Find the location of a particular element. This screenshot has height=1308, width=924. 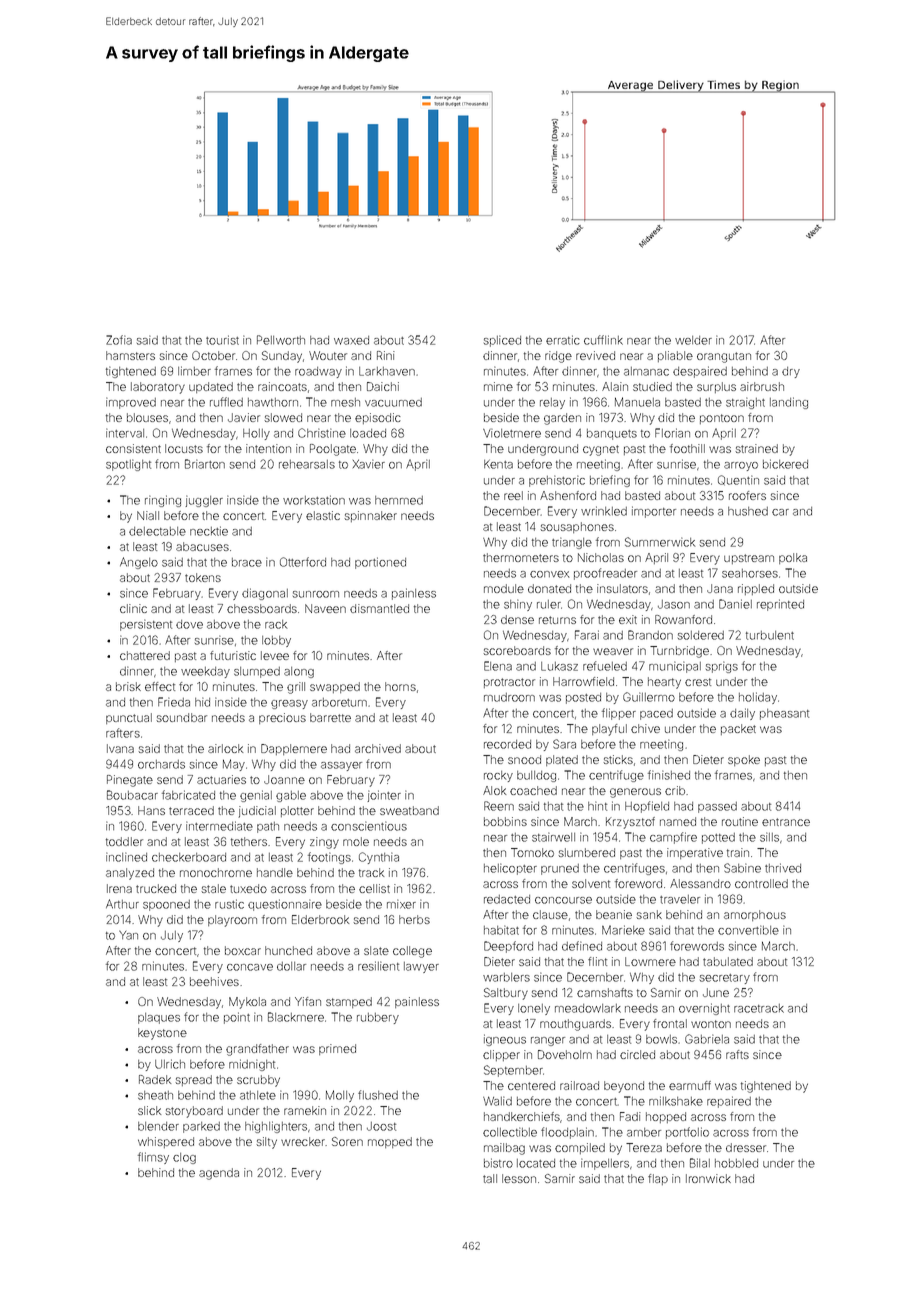

spliced is located at coordinates (502, 341).
